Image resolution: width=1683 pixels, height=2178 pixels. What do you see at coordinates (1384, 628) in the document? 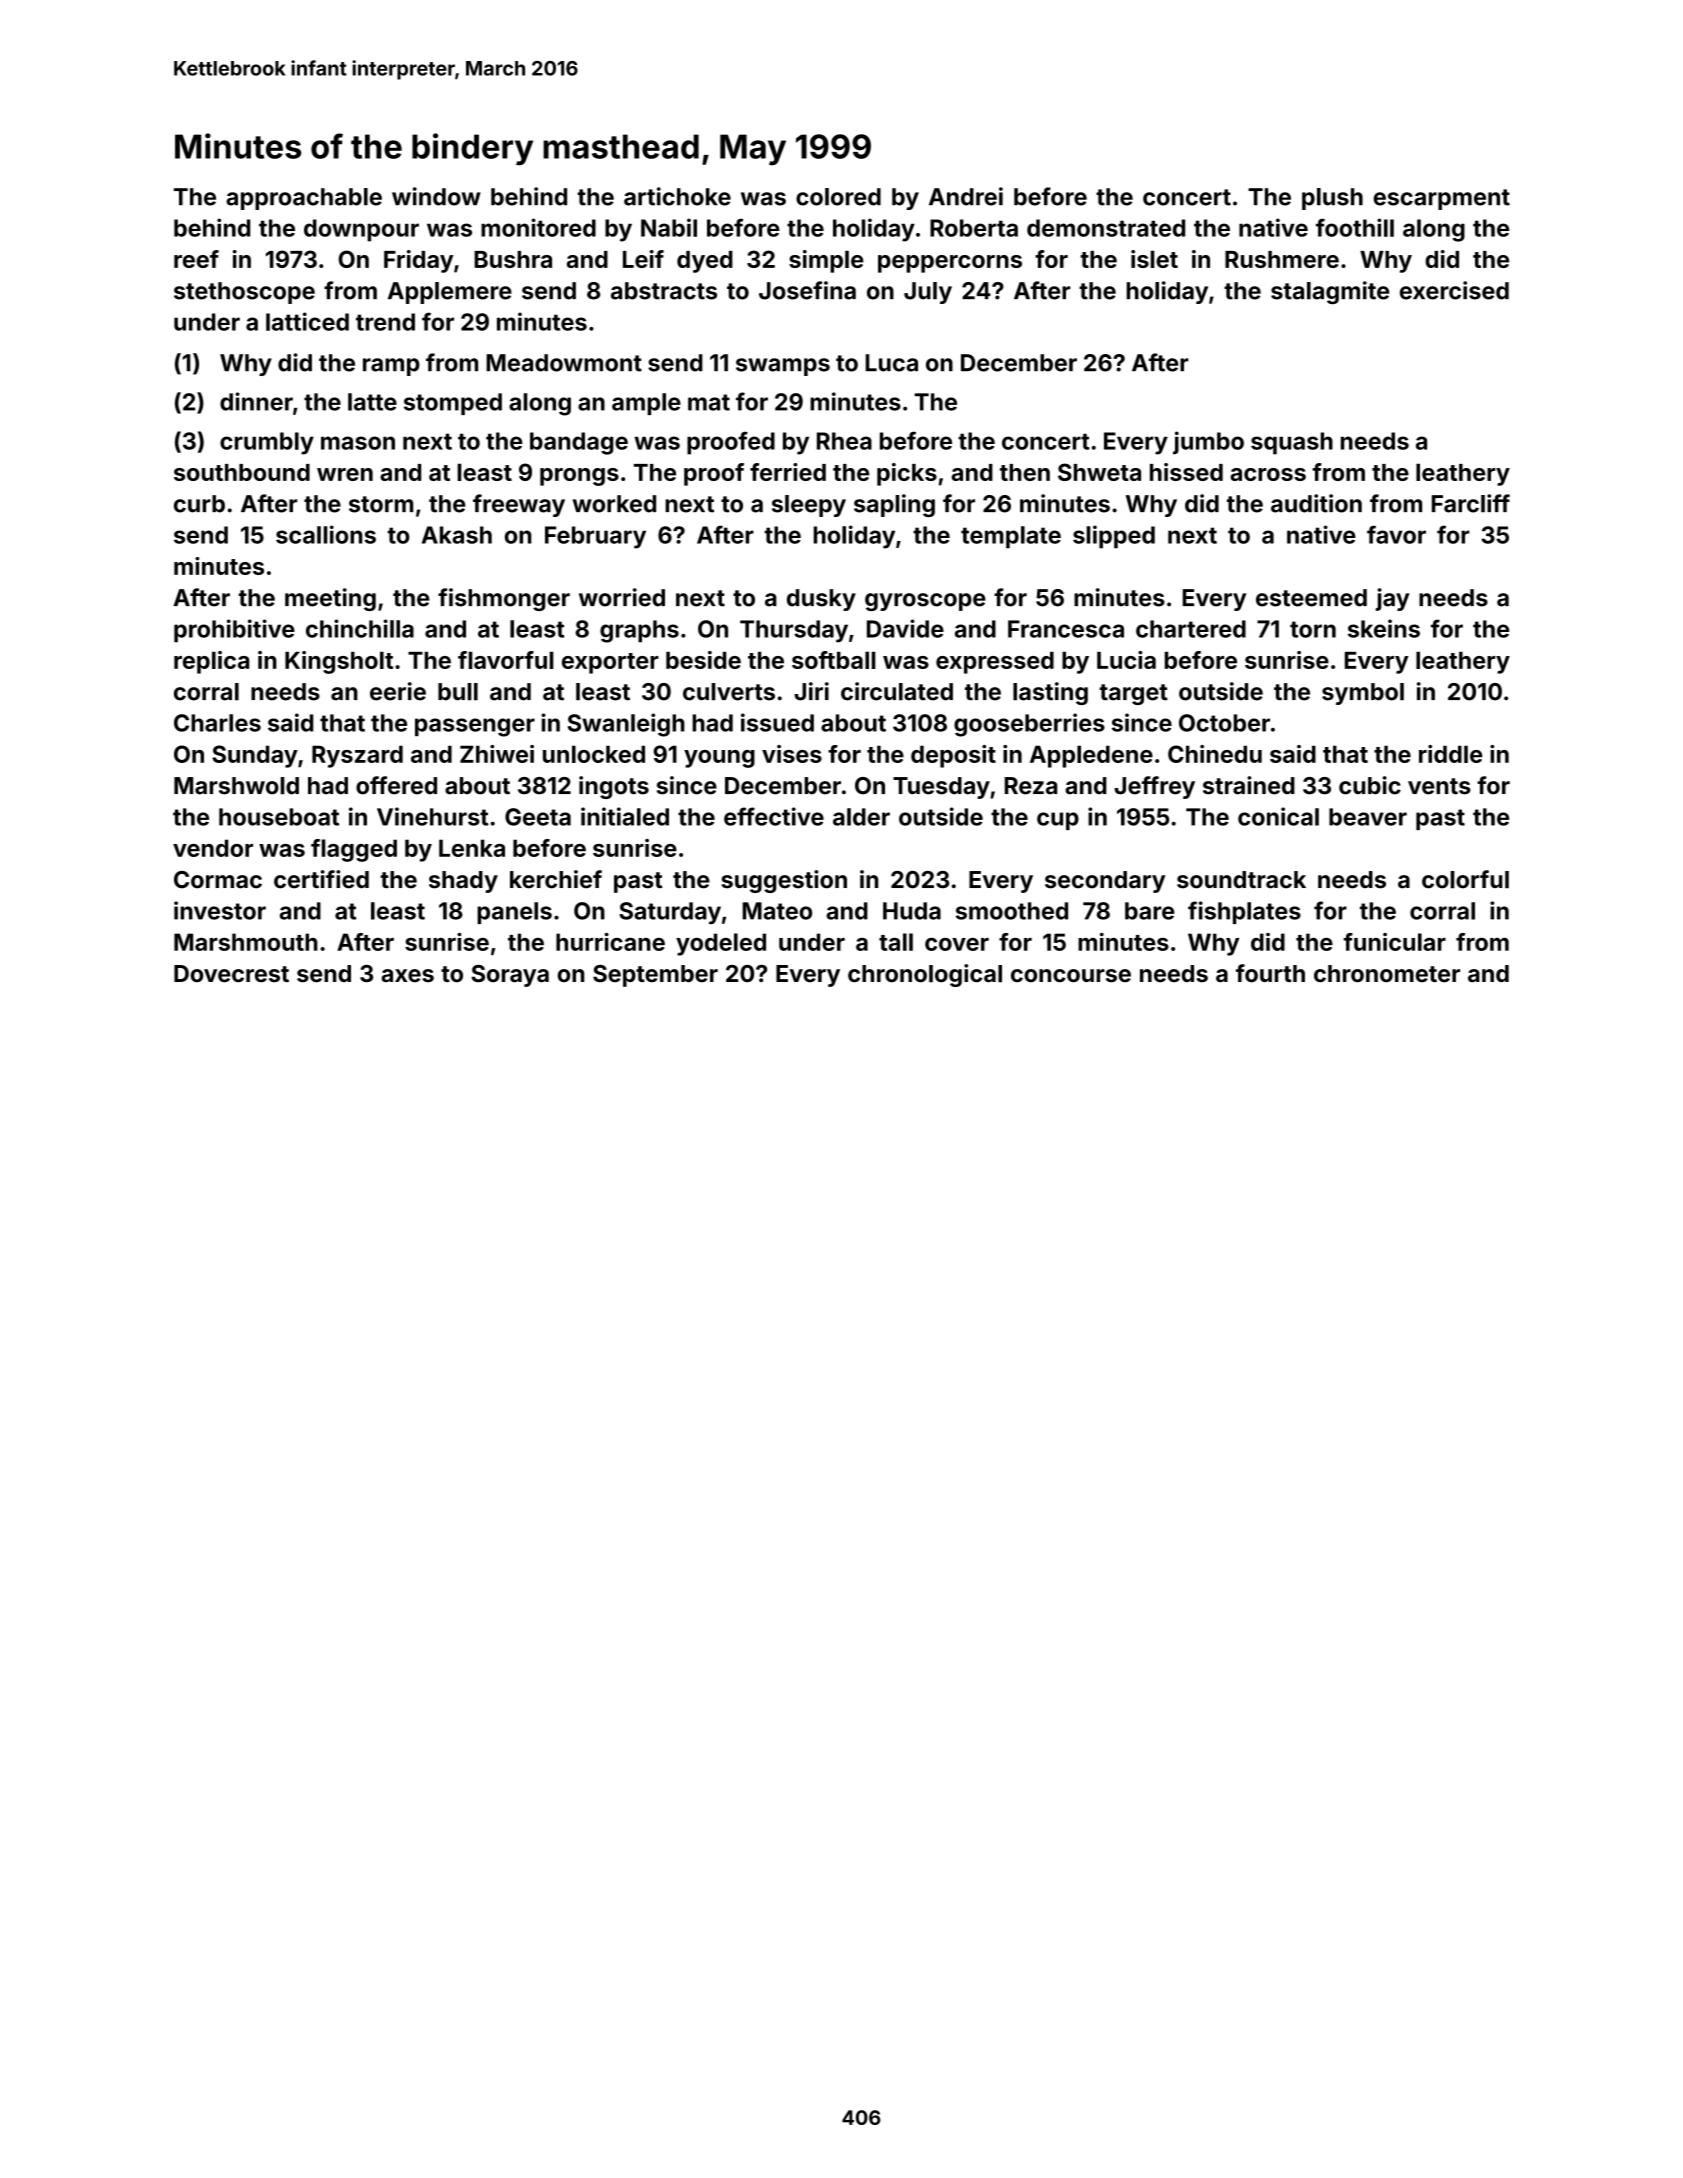
I see `skeins` at bounding box center [1384, 628].
